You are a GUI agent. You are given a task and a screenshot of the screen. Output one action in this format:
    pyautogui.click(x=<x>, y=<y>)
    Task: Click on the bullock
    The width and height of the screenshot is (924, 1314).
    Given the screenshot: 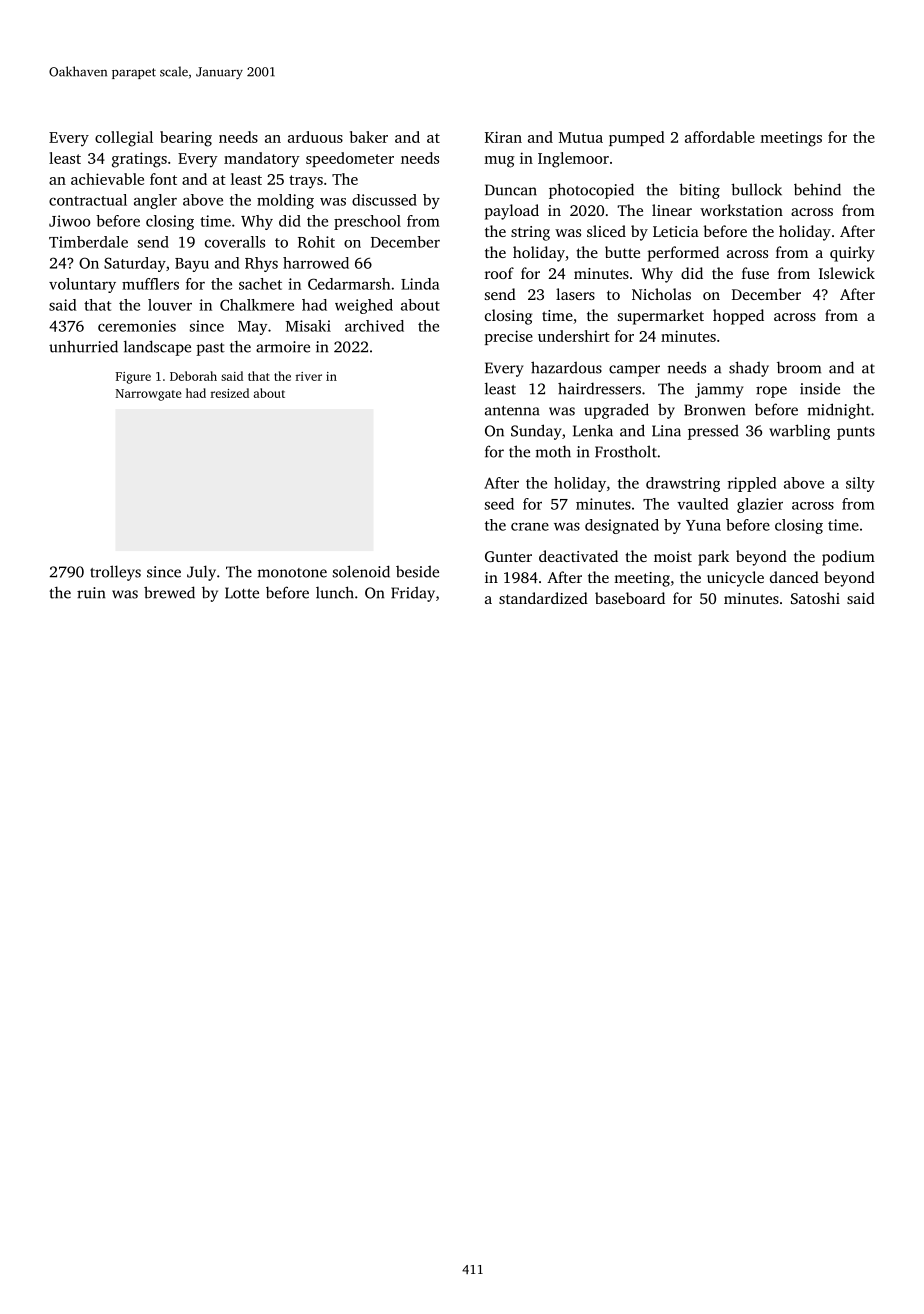 What is the action you would take?
    pyautogui.click(x=756, y=189)
